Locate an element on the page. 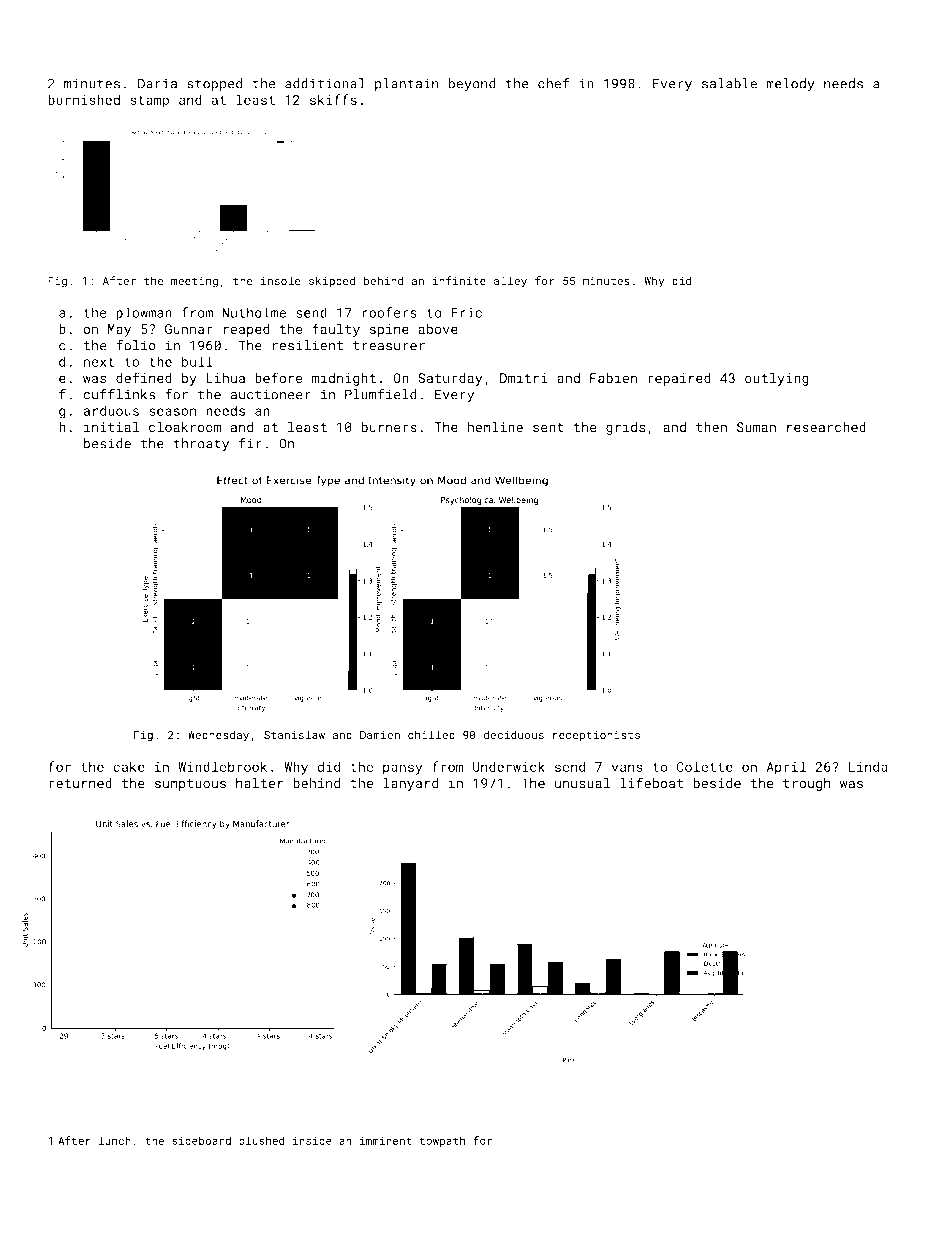 The height and width of the image is (1233, 952). chilled is located at coordinates (431, 734).
